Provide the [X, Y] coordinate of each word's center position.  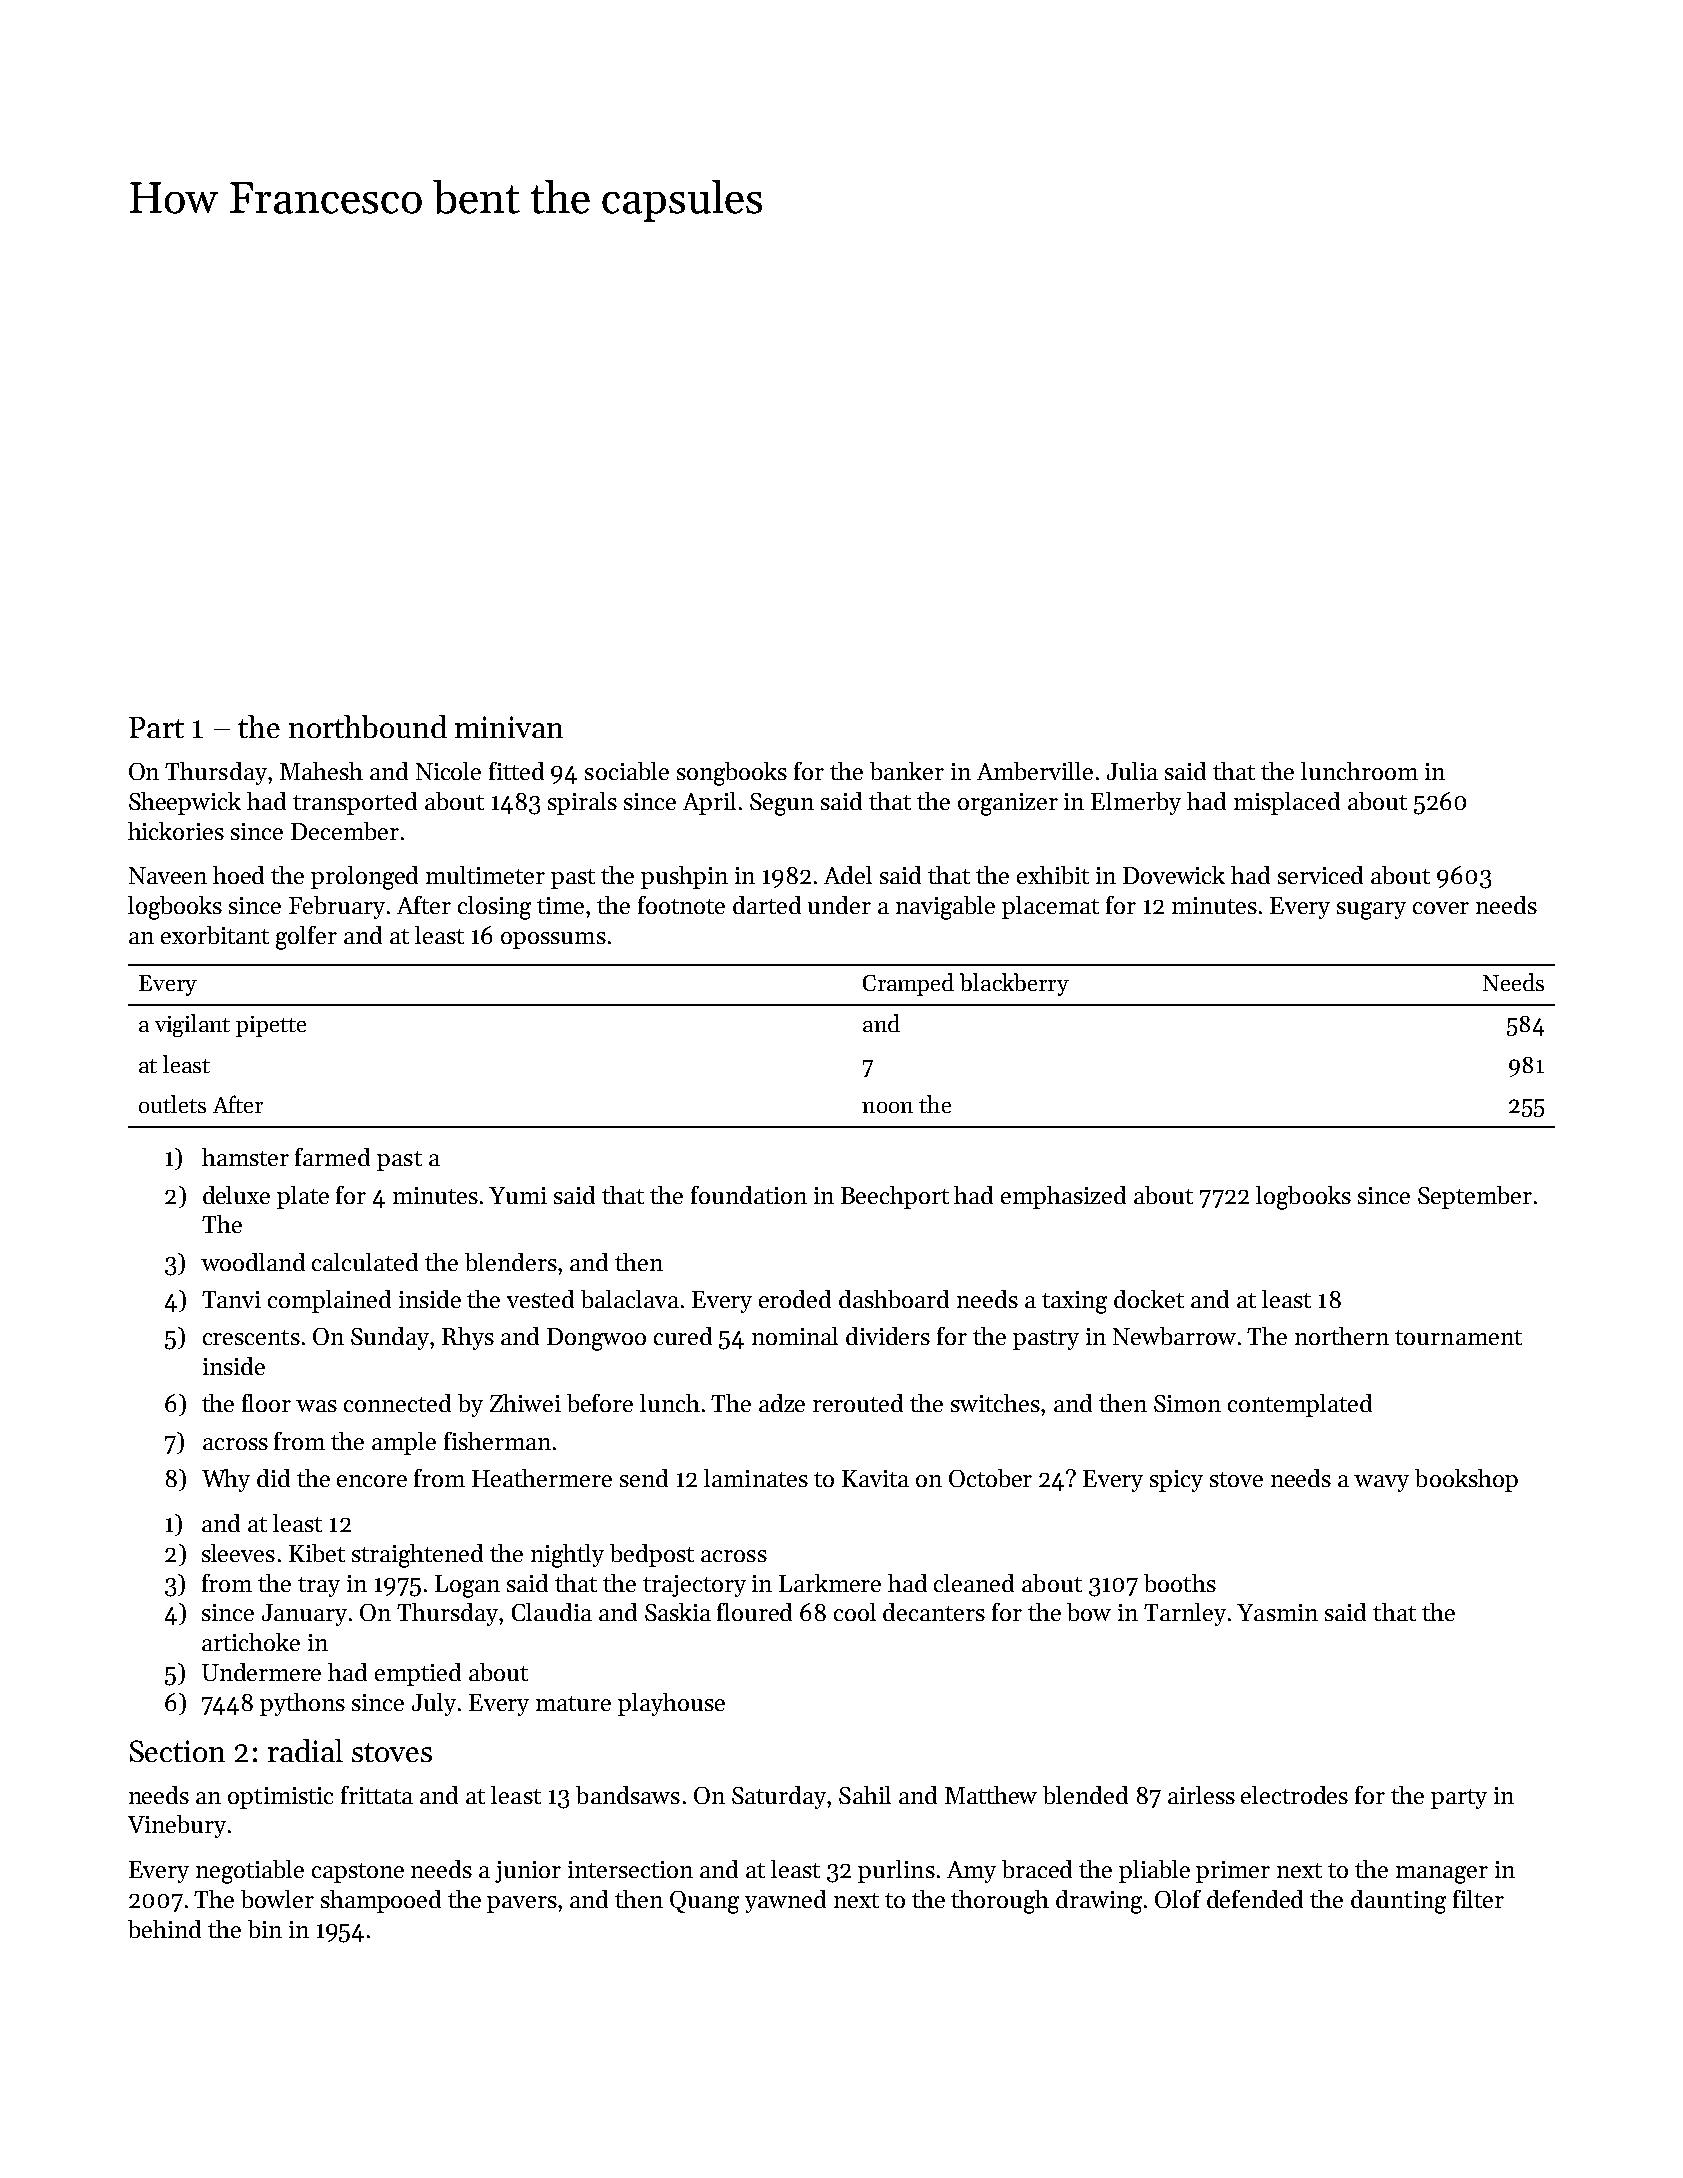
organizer [1008, 804]
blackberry [1014, 984]
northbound [368, 726]
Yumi [518, 1195]
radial [305, 1750]
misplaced [1287, 803]
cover [1441, 908]
